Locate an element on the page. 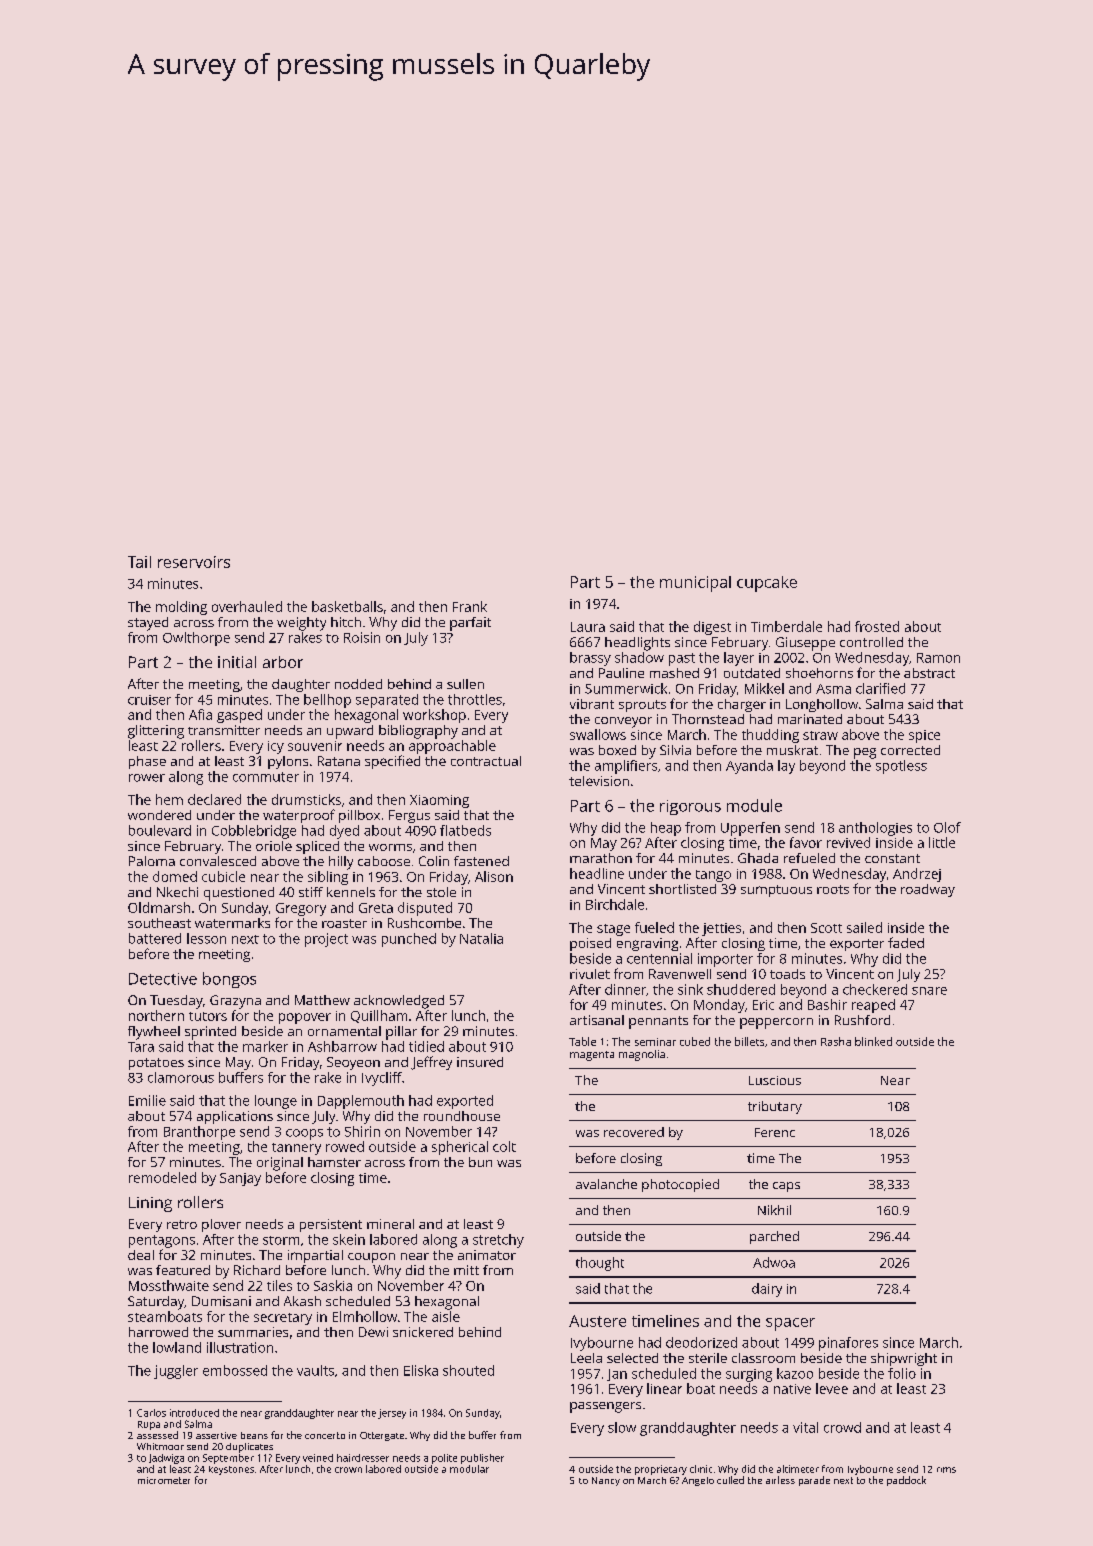  basketballs is located at coordinates (347, 606).
